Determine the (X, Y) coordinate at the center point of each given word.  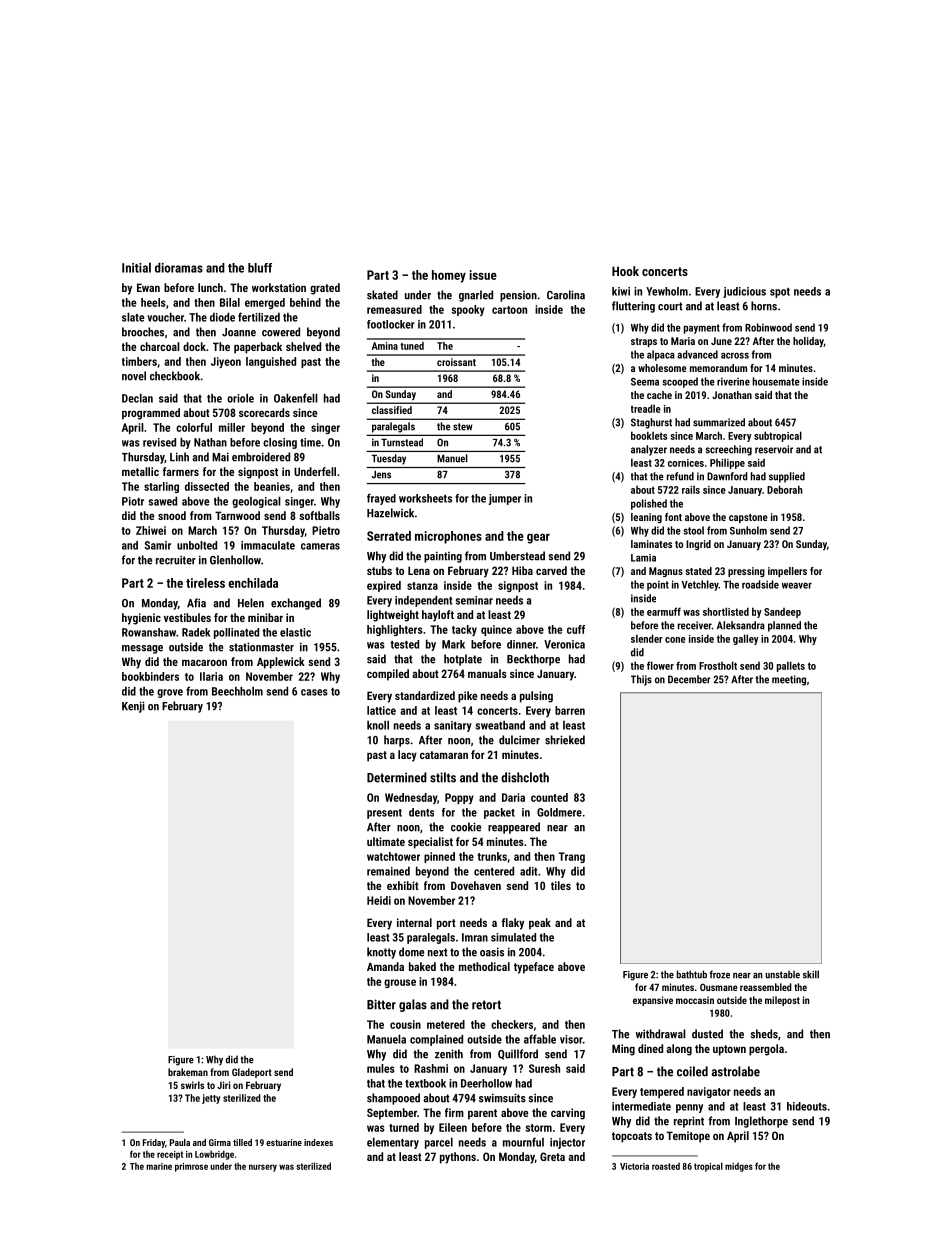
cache (659, 395)
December (689, 679)
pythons (458, 1158)
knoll (378, 725)
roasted (666, 1166)
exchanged (296, 604)
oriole (240, 398)
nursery (263, 1168)
